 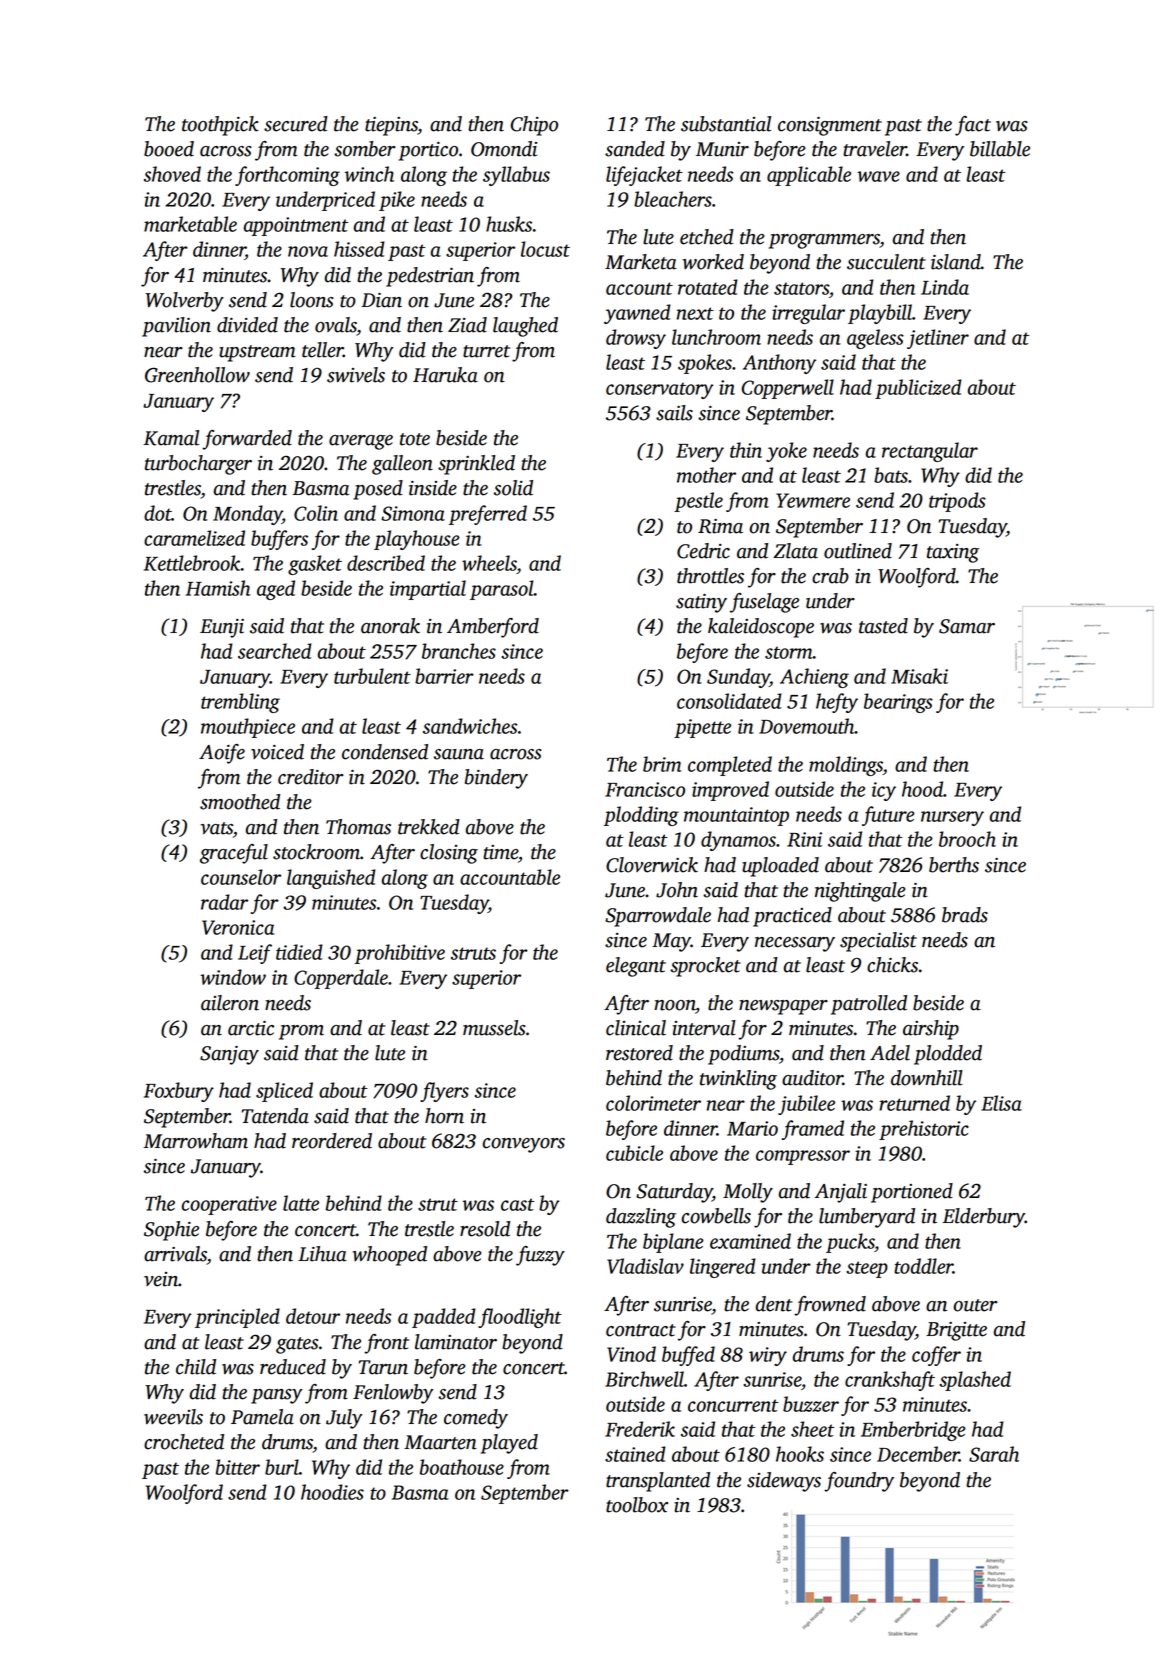 I want to click on branches, so click(x=459, y=651).
